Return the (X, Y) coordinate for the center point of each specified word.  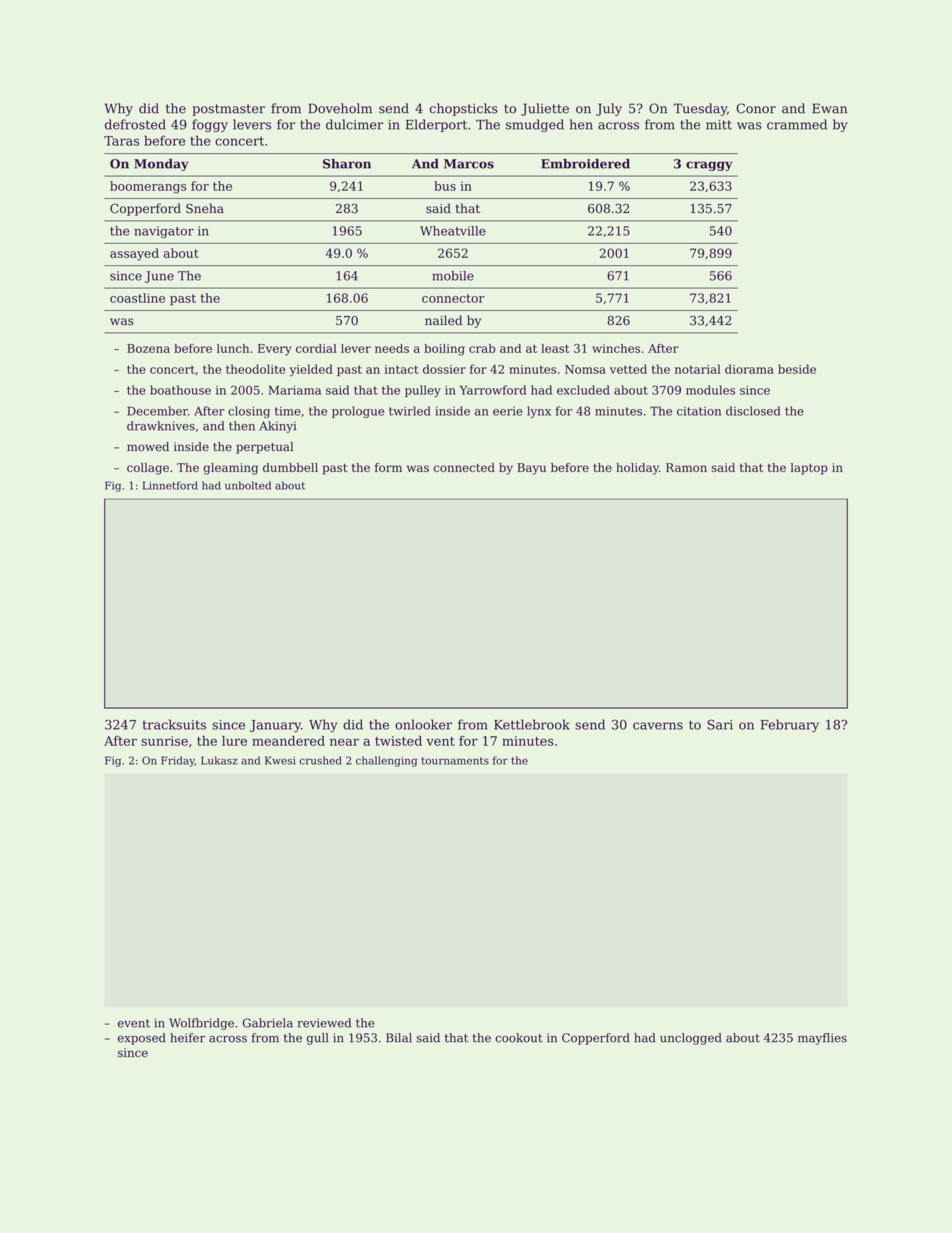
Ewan (829, 108)
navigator (164, 232)
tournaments (455, 761)
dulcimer (354, 124)
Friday (178, 761)
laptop (809, 469)
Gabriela (268, 1023)
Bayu (531, 469)
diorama (749, 369)
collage (148, 469)
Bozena (148, 348)
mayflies (822, 1039)
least (555, 348)
